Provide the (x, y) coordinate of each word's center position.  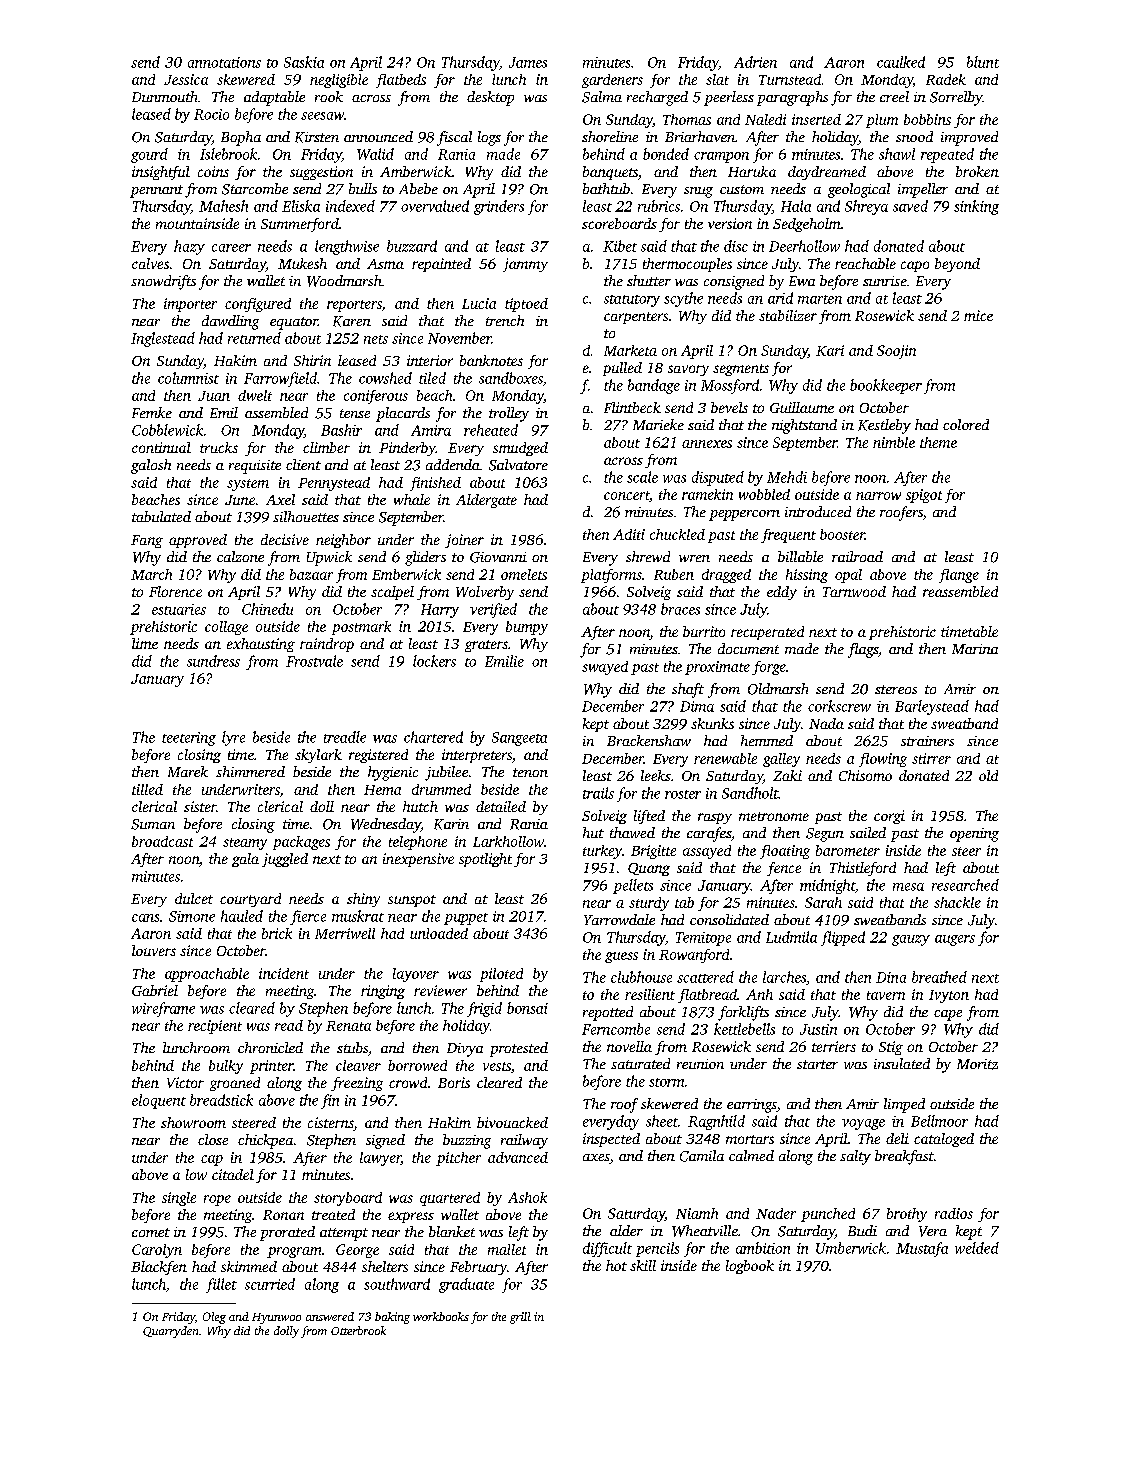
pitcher (458, 1159)
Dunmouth (164, 96)
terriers (834, 1046)
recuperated (767, 633)
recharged (657, 98)
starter (817, 1064)
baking (392, 1318)
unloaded (439, 933)
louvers (154, 950)
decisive (285, 539)
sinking (976, 207)
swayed (605, 668)
